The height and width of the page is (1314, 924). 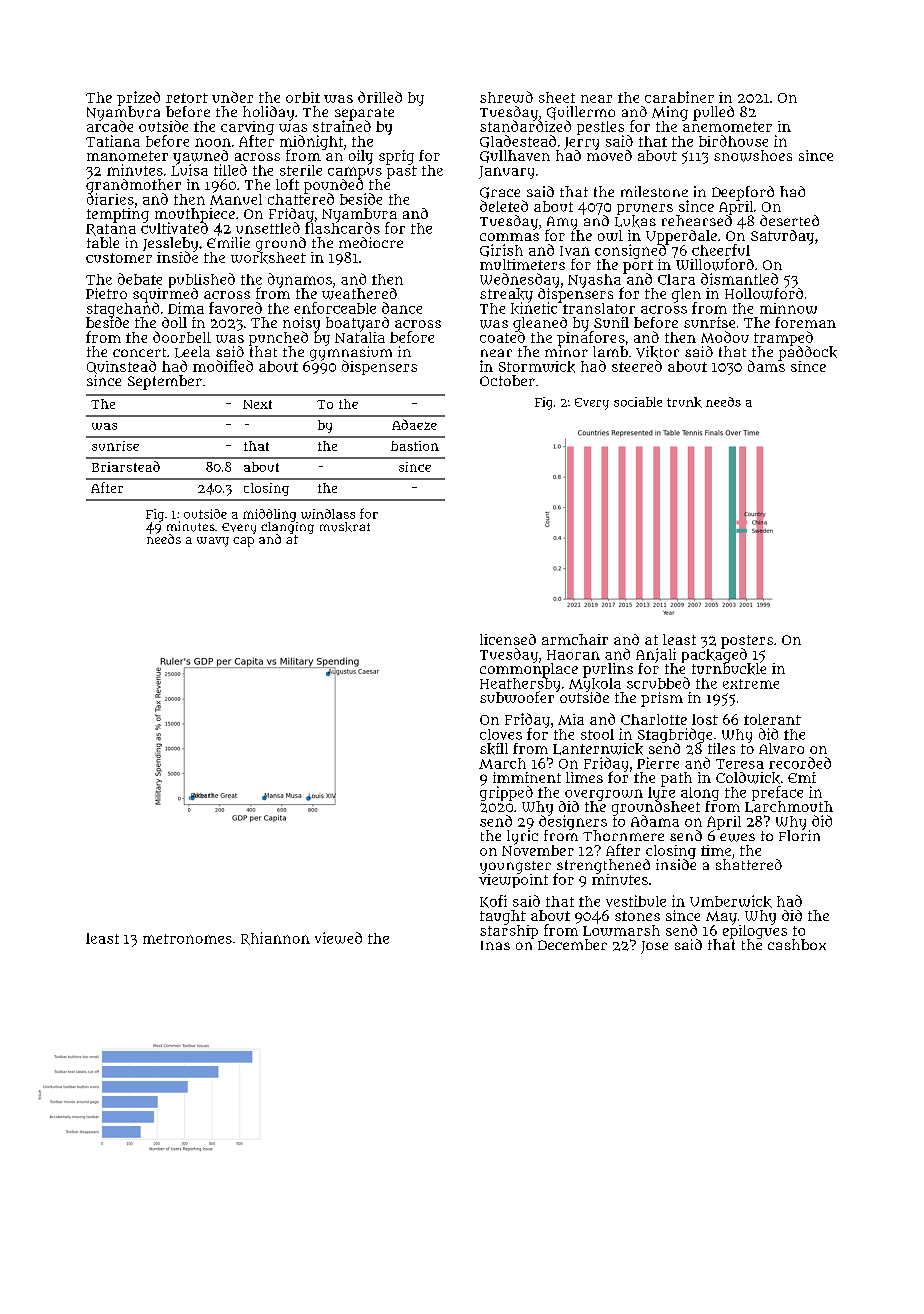 I want to click on imminent, so click(x=527, y=777).
